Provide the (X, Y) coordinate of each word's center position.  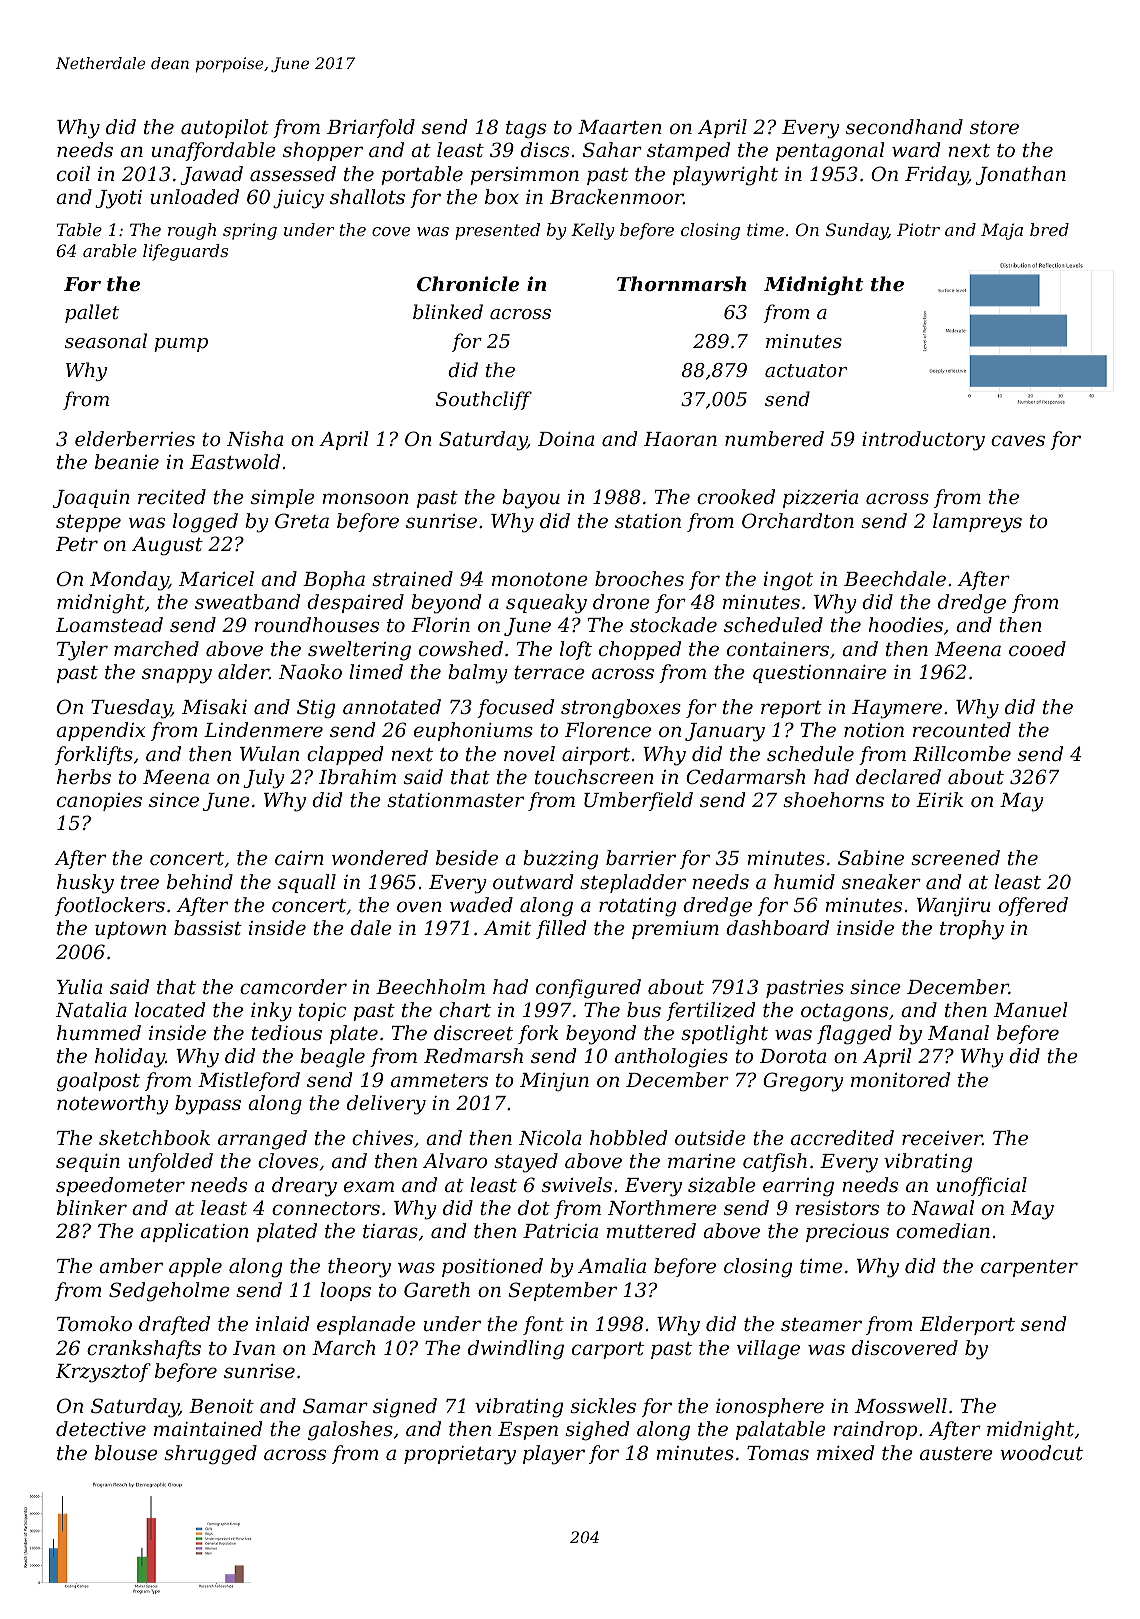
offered (1033, 906)
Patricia (560, 1231)
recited (172, 496)
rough (192, 231)
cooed (1037, 648)
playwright (725, 176)
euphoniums (473, 731)
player (554, 1455)
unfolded (170, 1162)
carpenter (1029, 1268)
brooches (639, 578)
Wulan (269, 753)
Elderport (967, 1325)
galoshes (350, 1431)
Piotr (918, 229)
